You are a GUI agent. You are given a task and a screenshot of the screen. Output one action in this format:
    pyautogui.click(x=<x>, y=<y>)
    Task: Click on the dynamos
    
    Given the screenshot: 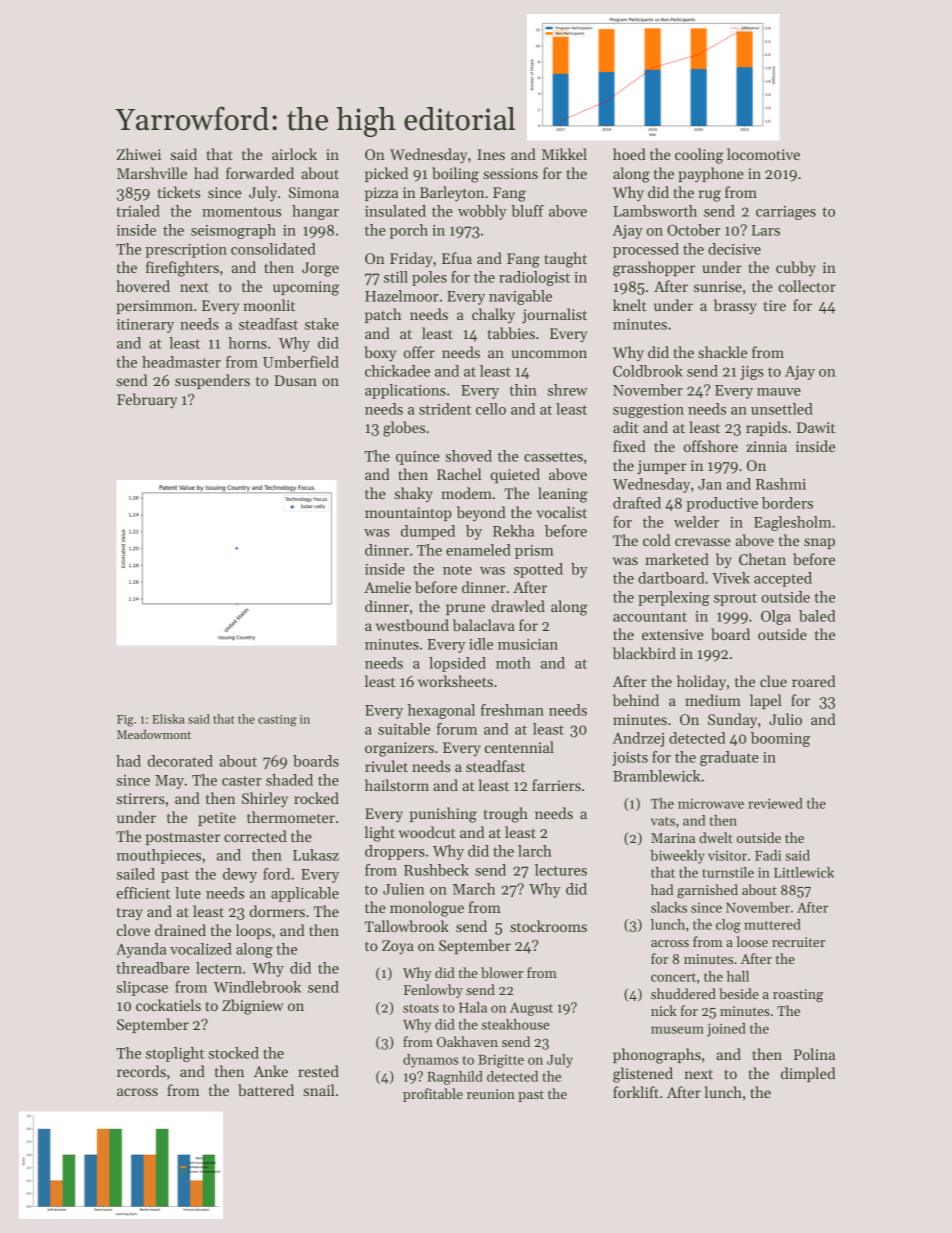 What is the action you would take?
    pyautogui.click(x=431, y=1061)
